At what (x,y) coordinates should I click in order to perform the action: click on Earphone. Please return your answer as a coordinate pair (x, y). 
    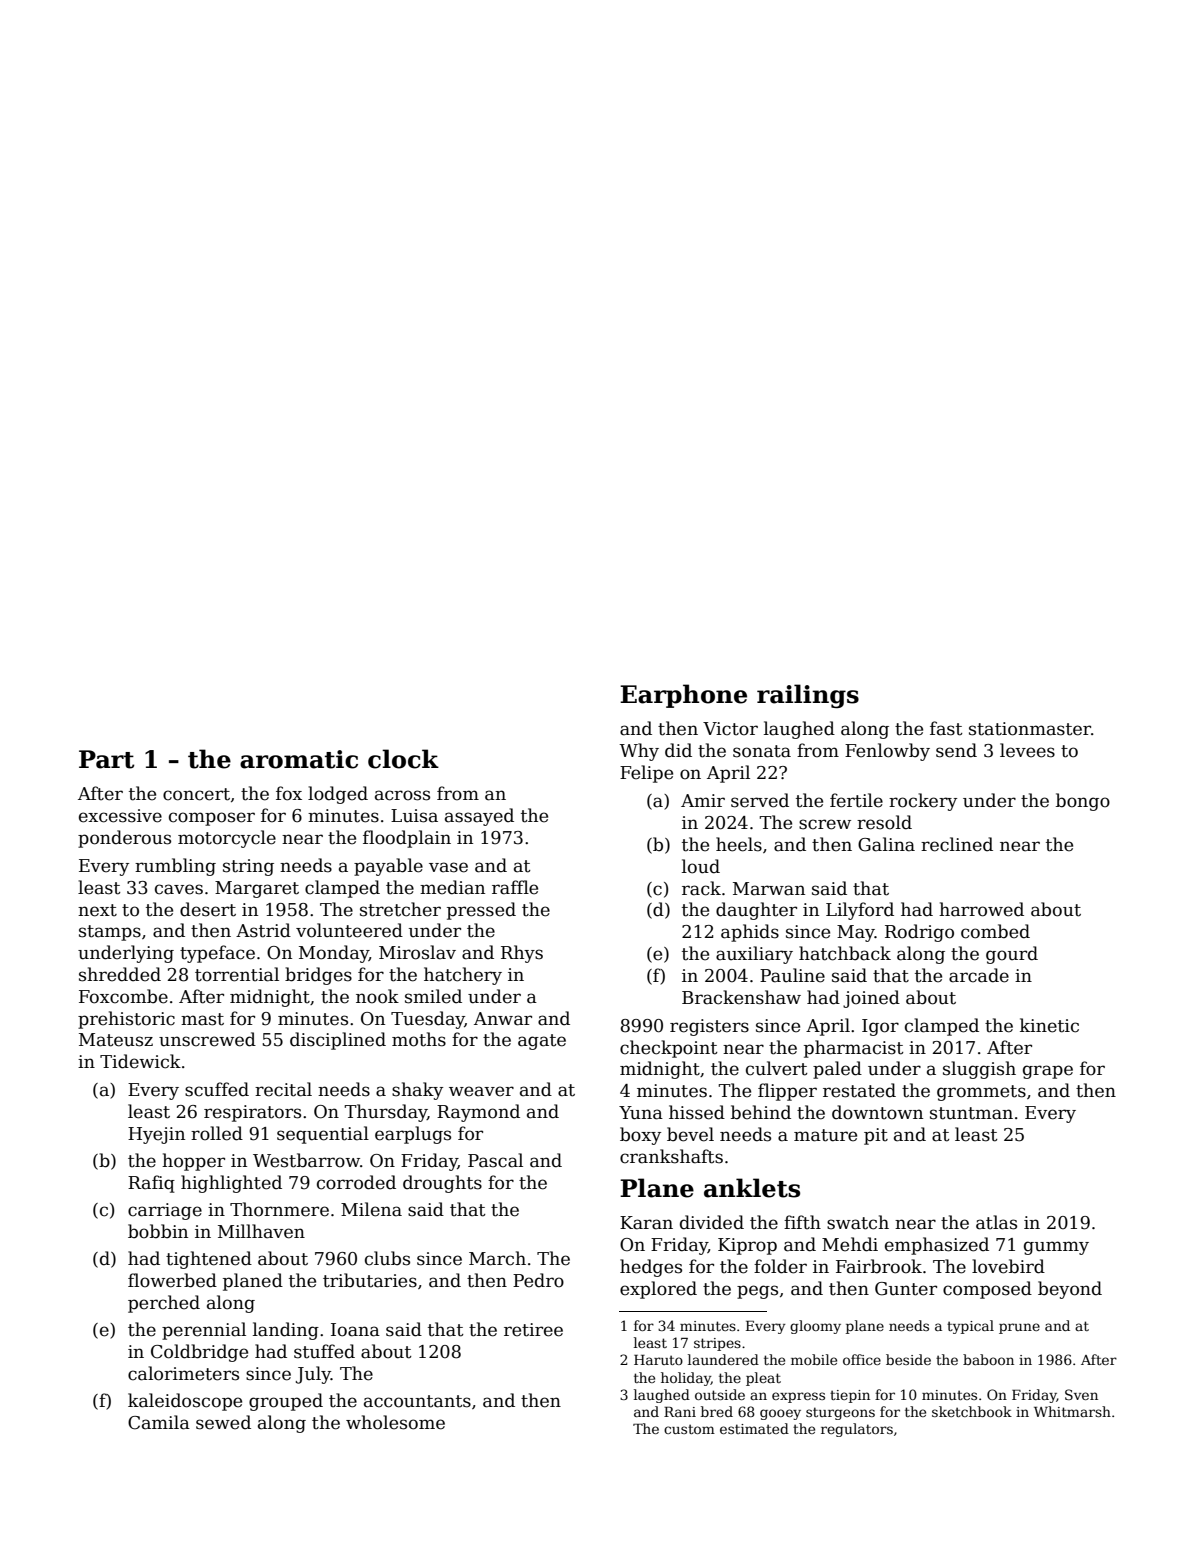
    Looking at the image, I should click on (683, 696).
